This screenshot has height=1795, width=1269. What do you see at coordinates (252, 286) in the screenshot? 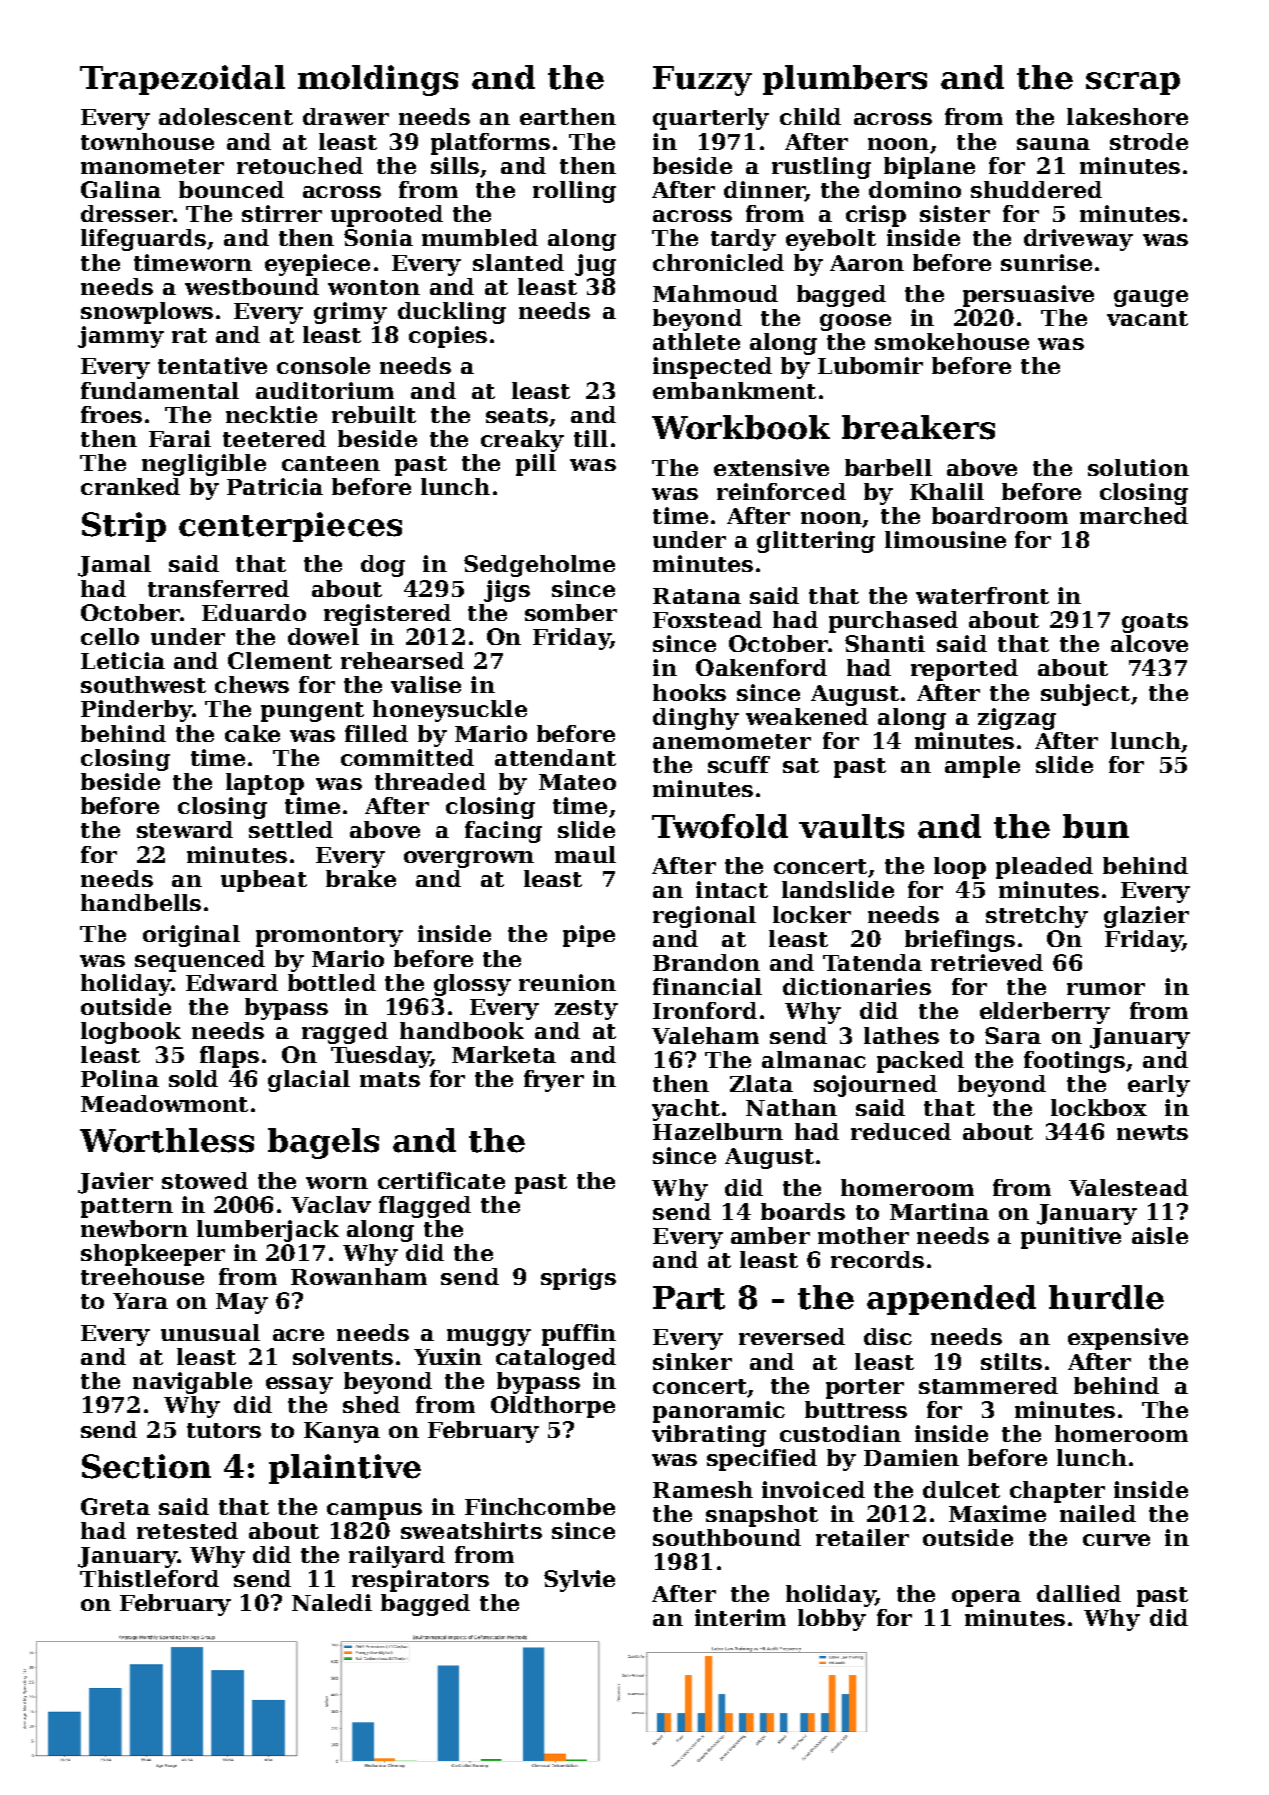
I see `westbound` at bounding box center [252, 286].
